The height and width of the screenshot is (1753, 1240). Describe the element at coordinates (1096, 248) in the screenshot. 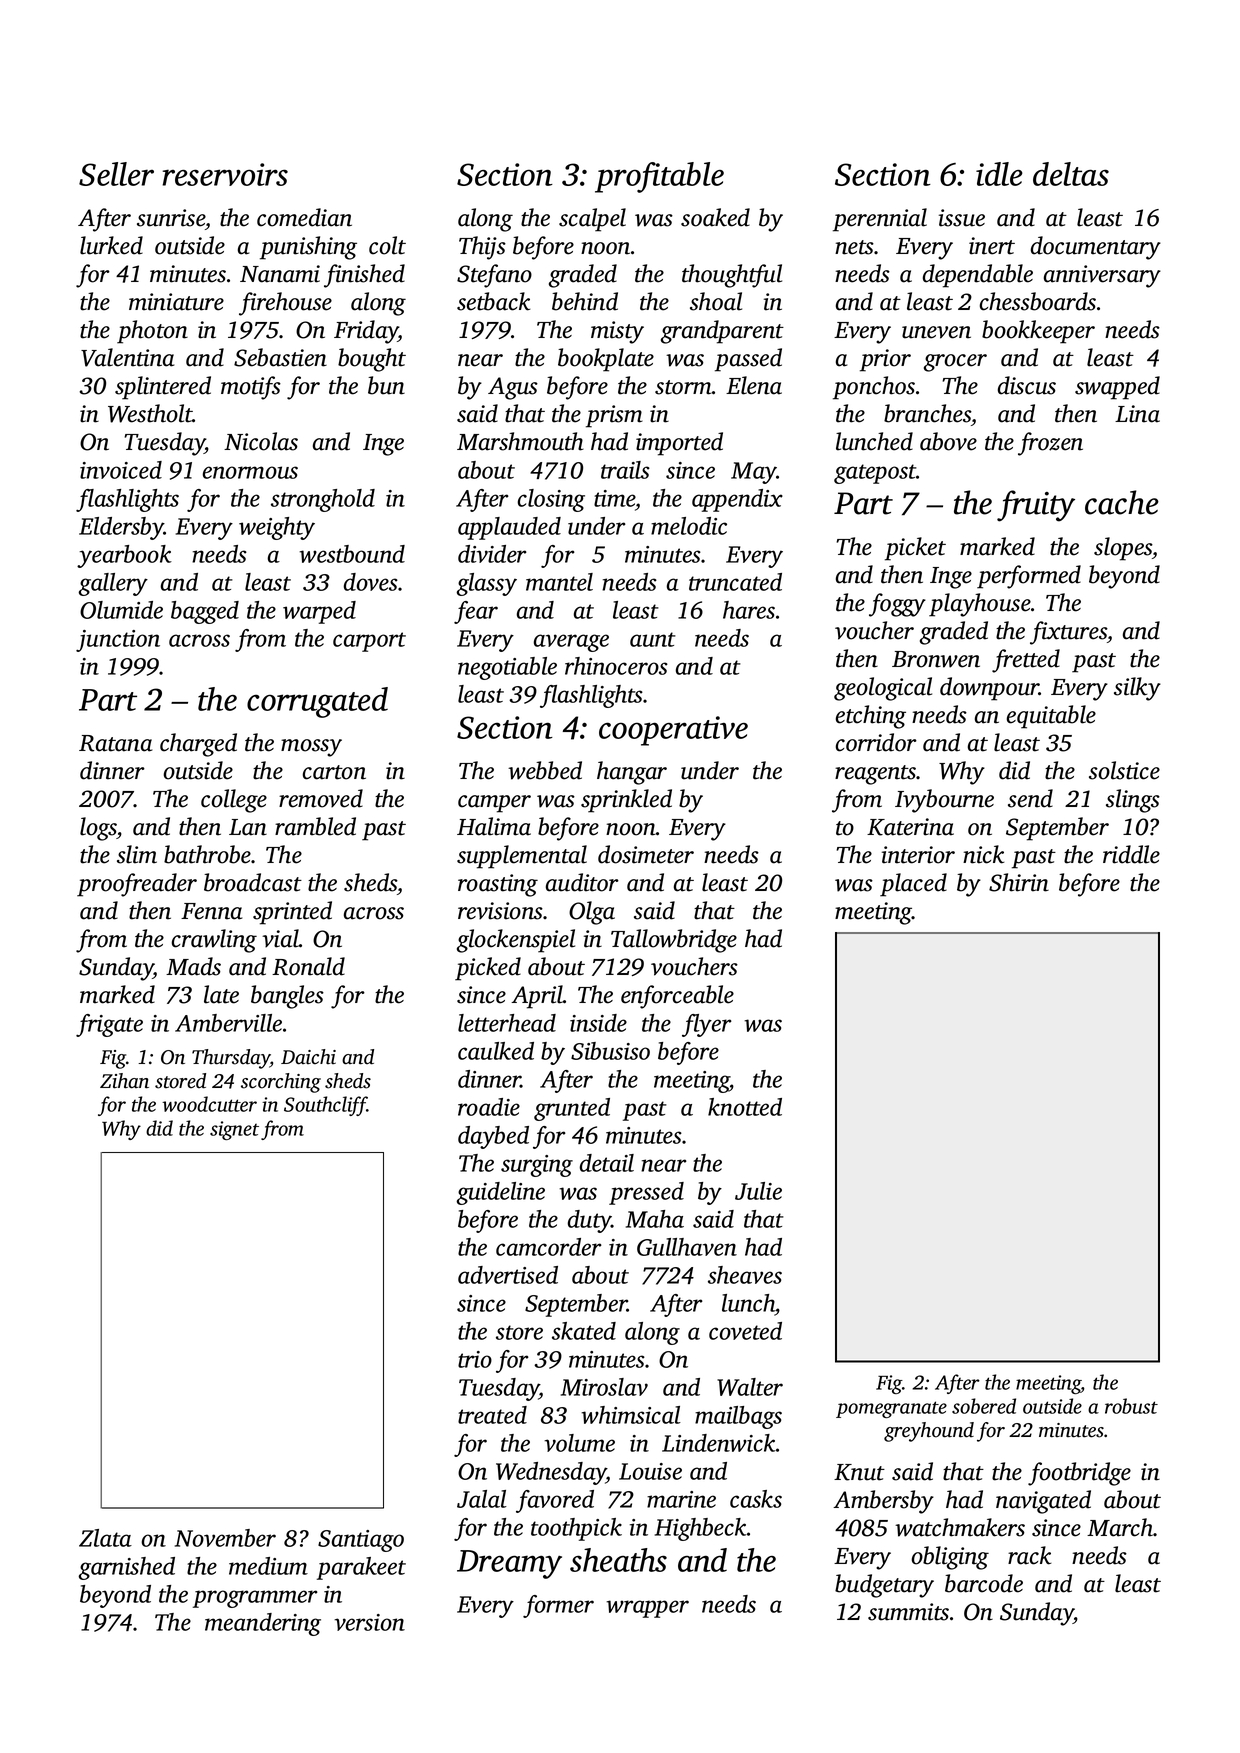

I see `documentary` at that location.
